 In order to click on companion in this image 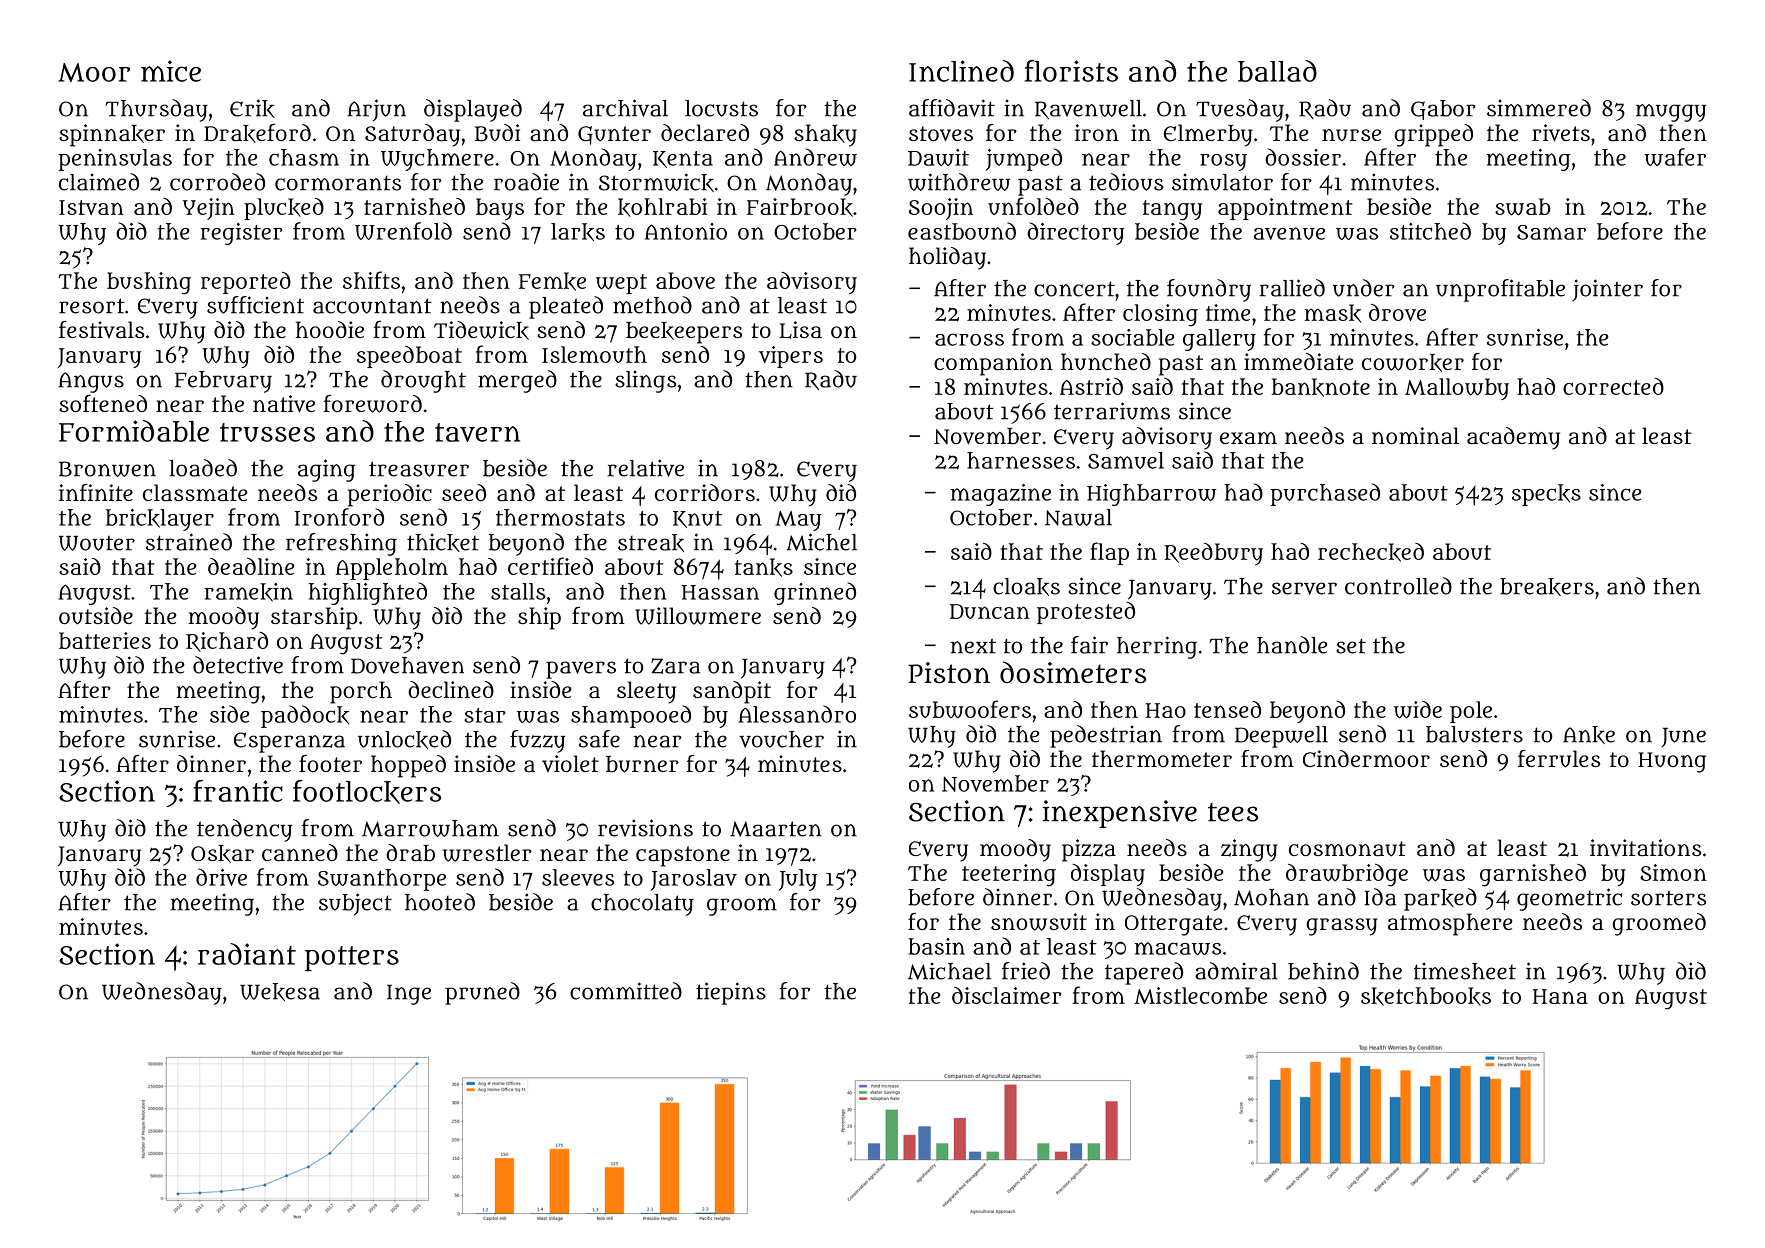, I will do `click(993, 364)`.
